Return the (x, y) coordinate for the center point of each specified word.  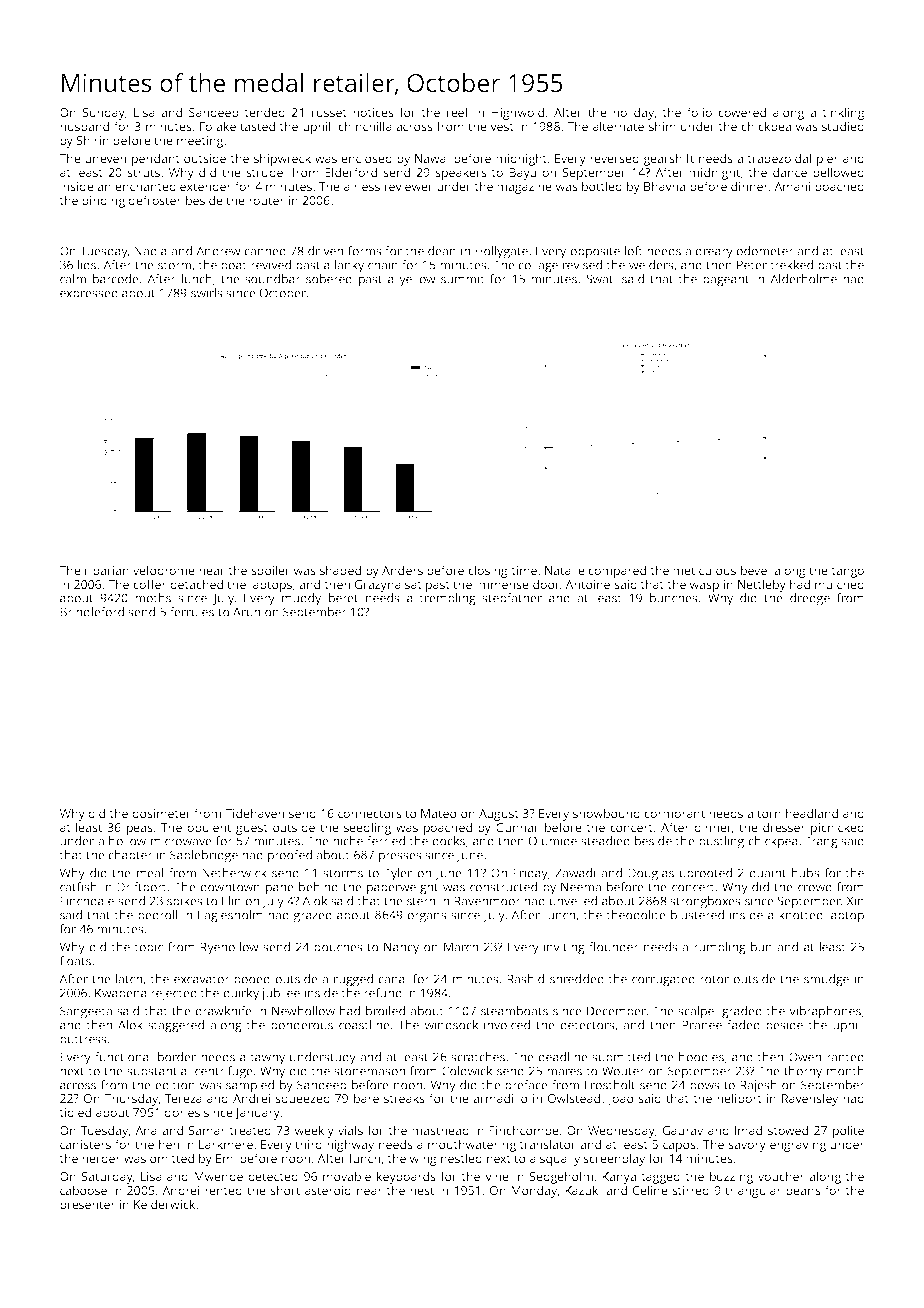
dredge (810, 599)
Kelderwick (165, 1204)
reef (458, 112)
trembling (447, 599)
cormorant (674, 813)
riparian (107, 572)
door (546, 584)
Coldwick (467, 1071)
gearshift (668, 159)
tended (264, 112)
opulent (209, 828)
